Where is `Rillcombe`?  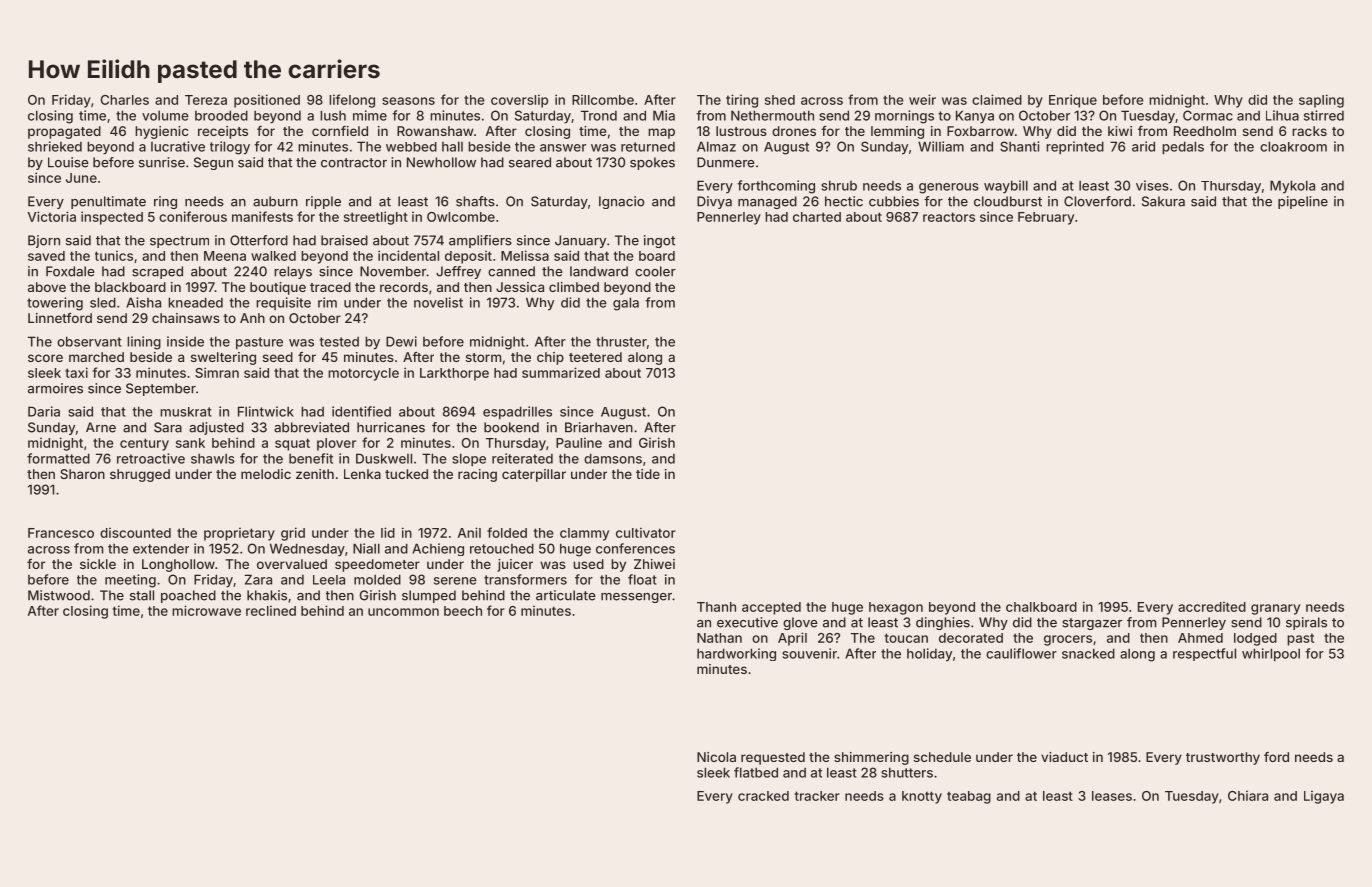 Rillcombe is located at coordinates (603, 100).
